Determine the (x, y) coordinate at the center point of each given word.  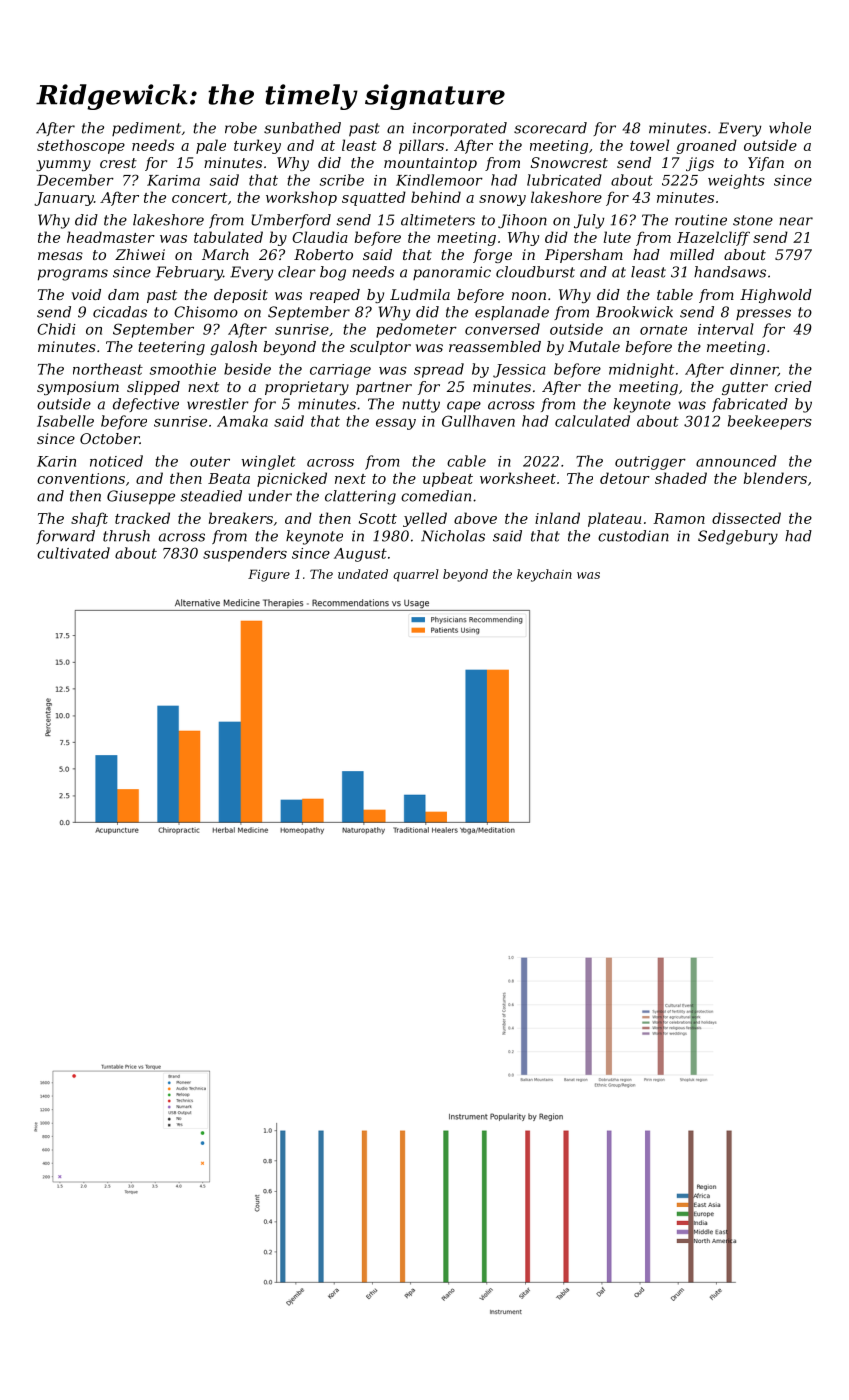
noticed (116, 461)
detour (625, 478)
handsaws (730, 272)
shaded (681, 478)
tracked (142, 518)
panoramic (452, 273)
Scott (378, 518)
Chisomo (206, 312)
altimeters (438, 220)
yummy (63, 165)
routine (701, 220)
